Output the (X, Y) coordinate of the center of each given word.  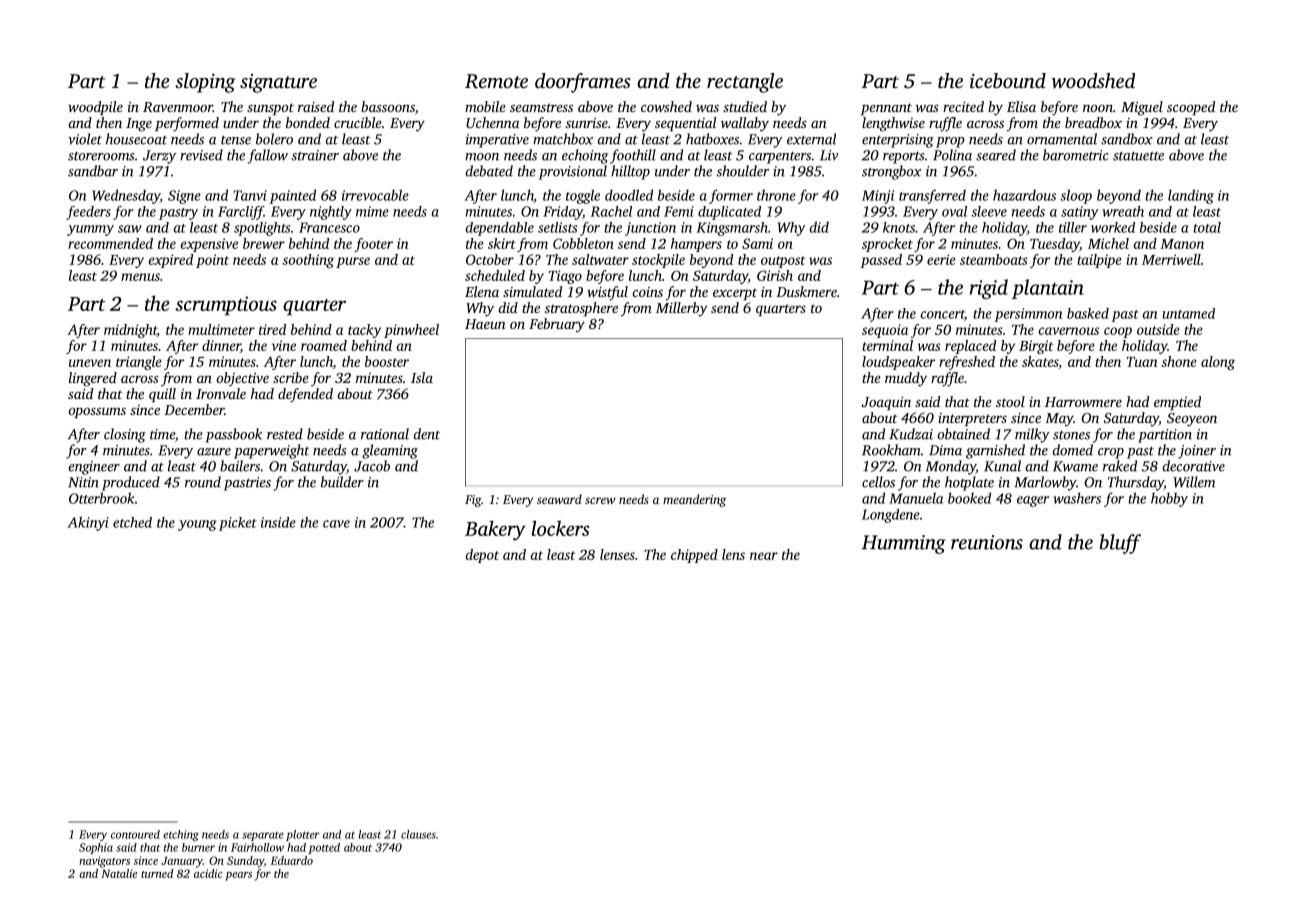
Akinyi (88, 523)
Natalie (119, 873)
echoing (585, 156)
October (490, 259)
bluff (1120, 544)
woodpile (95, 108)
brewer (264, 243)
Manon (1182, 244)
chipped (694, 556)
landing (1191, 196)
